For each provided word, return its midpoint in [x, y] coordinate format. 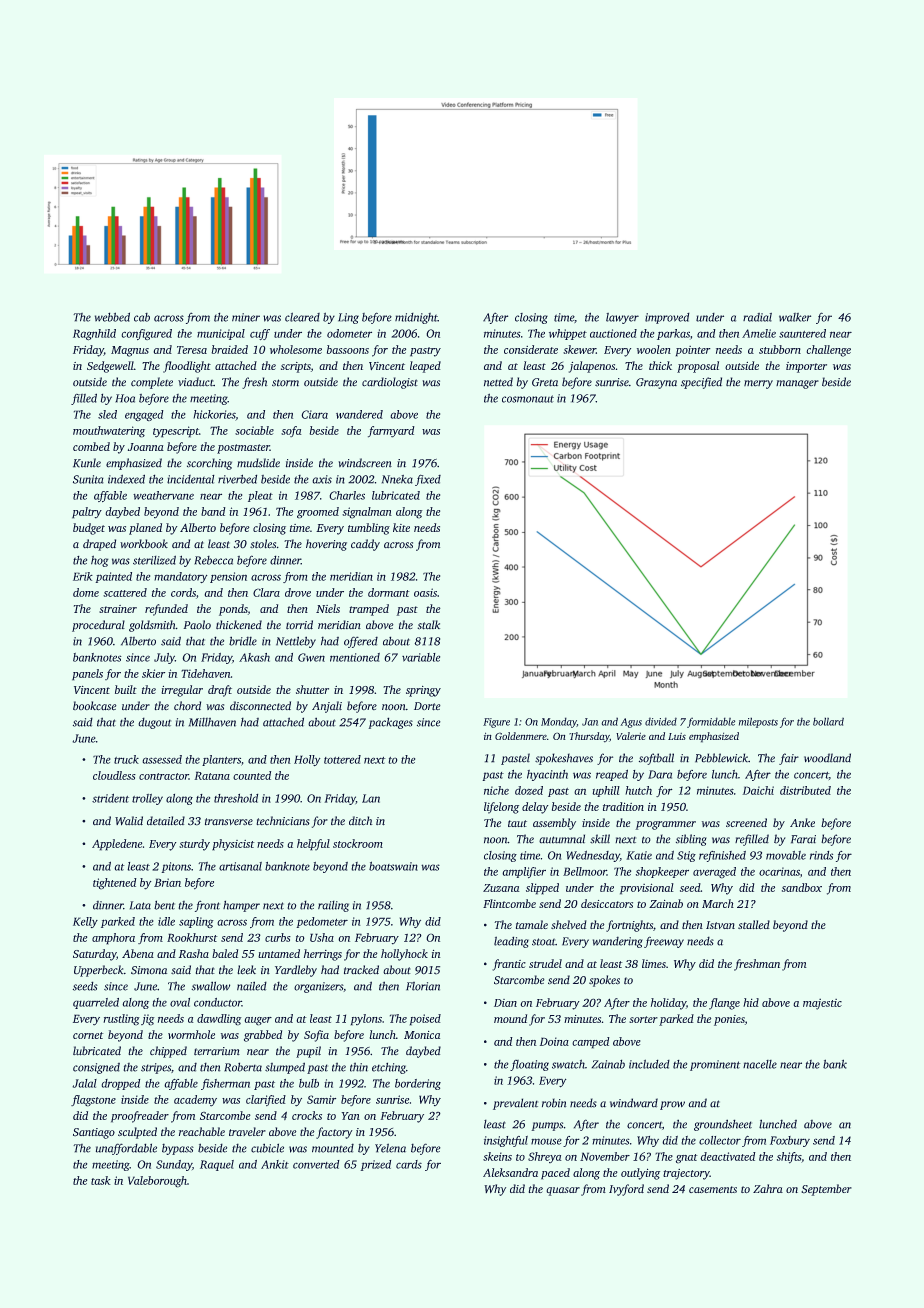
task [101, 1180]
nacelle [760, 1064]
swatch [568, 1064]
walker [795, 317]
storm [285, 383]
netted [498, 382]
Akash [254, 657]
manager [797, 384]
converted [316, 1164]
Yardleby [296, 971]
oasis [425, 592]
